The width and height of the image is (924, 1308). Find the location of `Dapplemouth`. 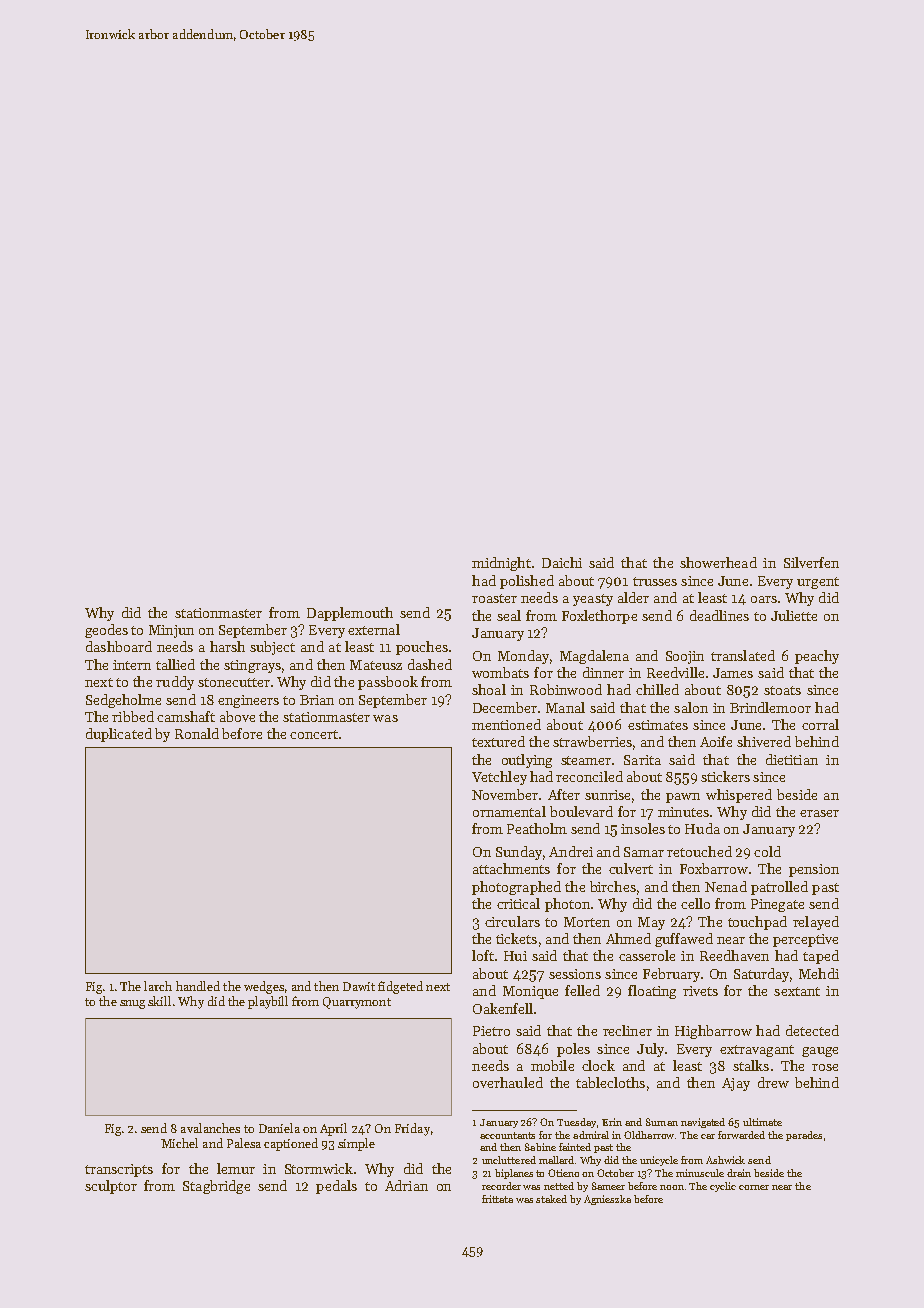

Dapplemouth is located at coordinates (350, 614).
